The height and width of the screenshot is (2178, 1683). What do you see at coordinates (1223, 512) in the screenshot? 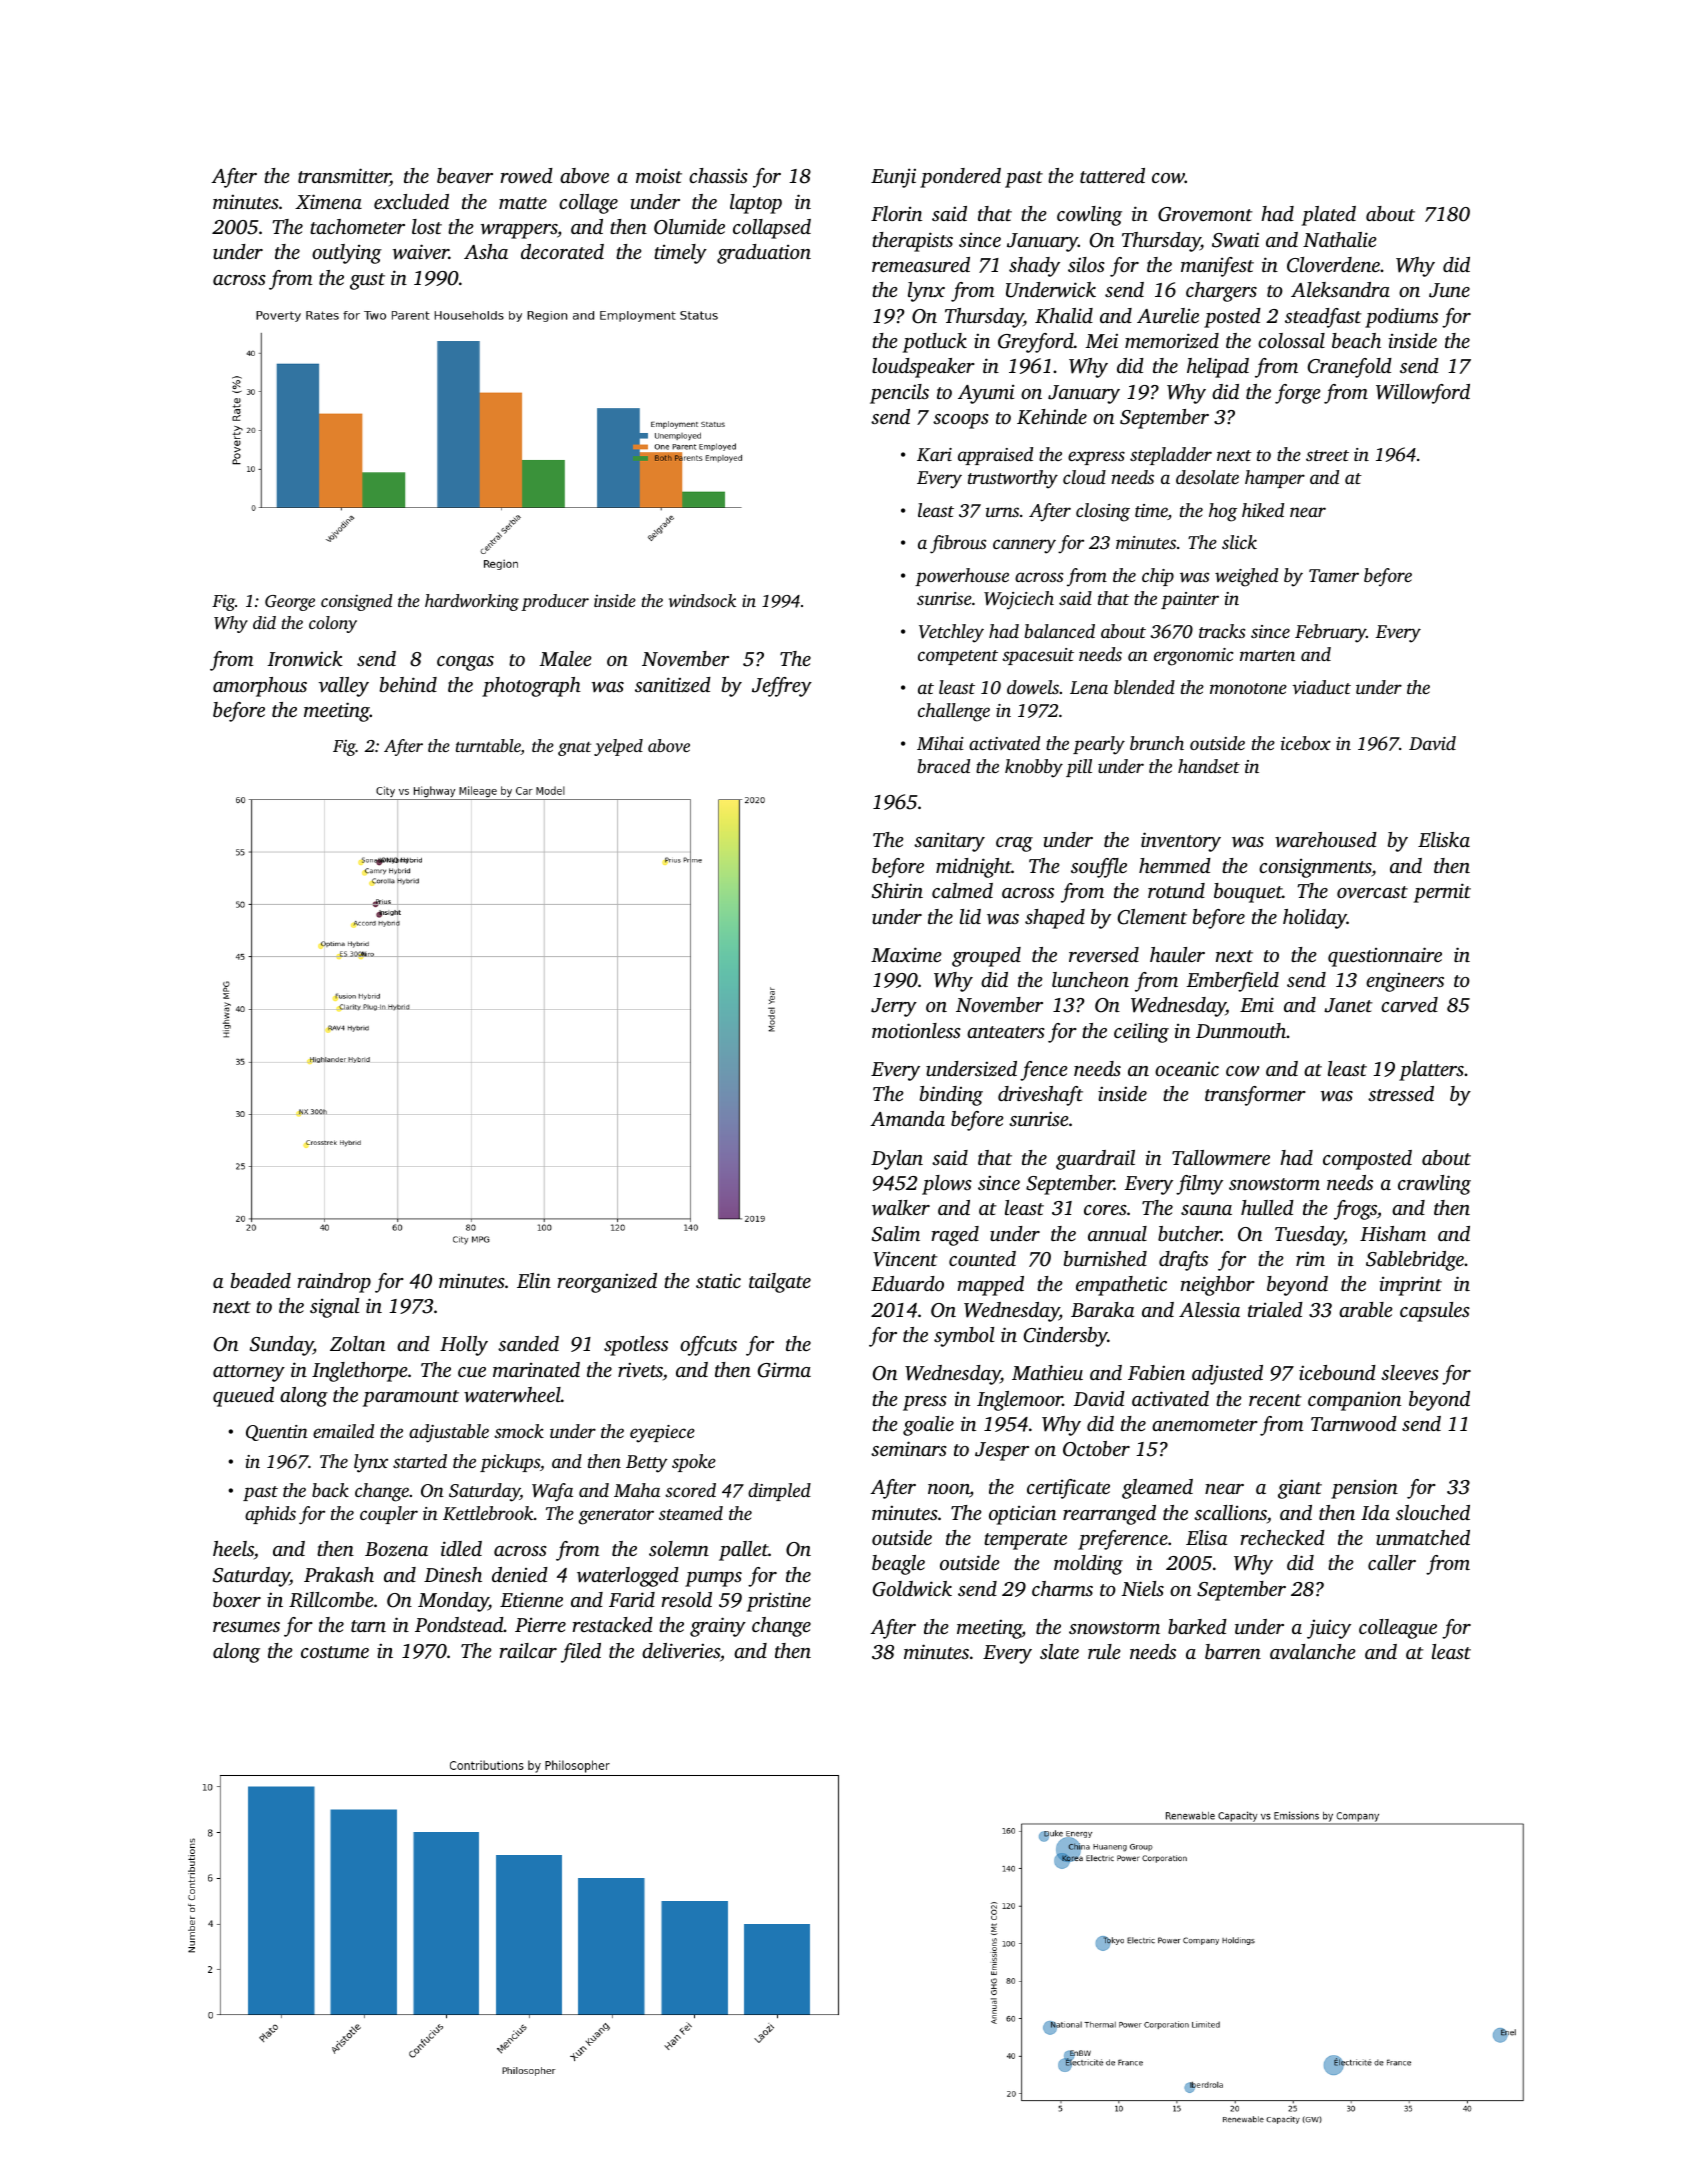
I see `hog` at bounding box center [1223, 512].
